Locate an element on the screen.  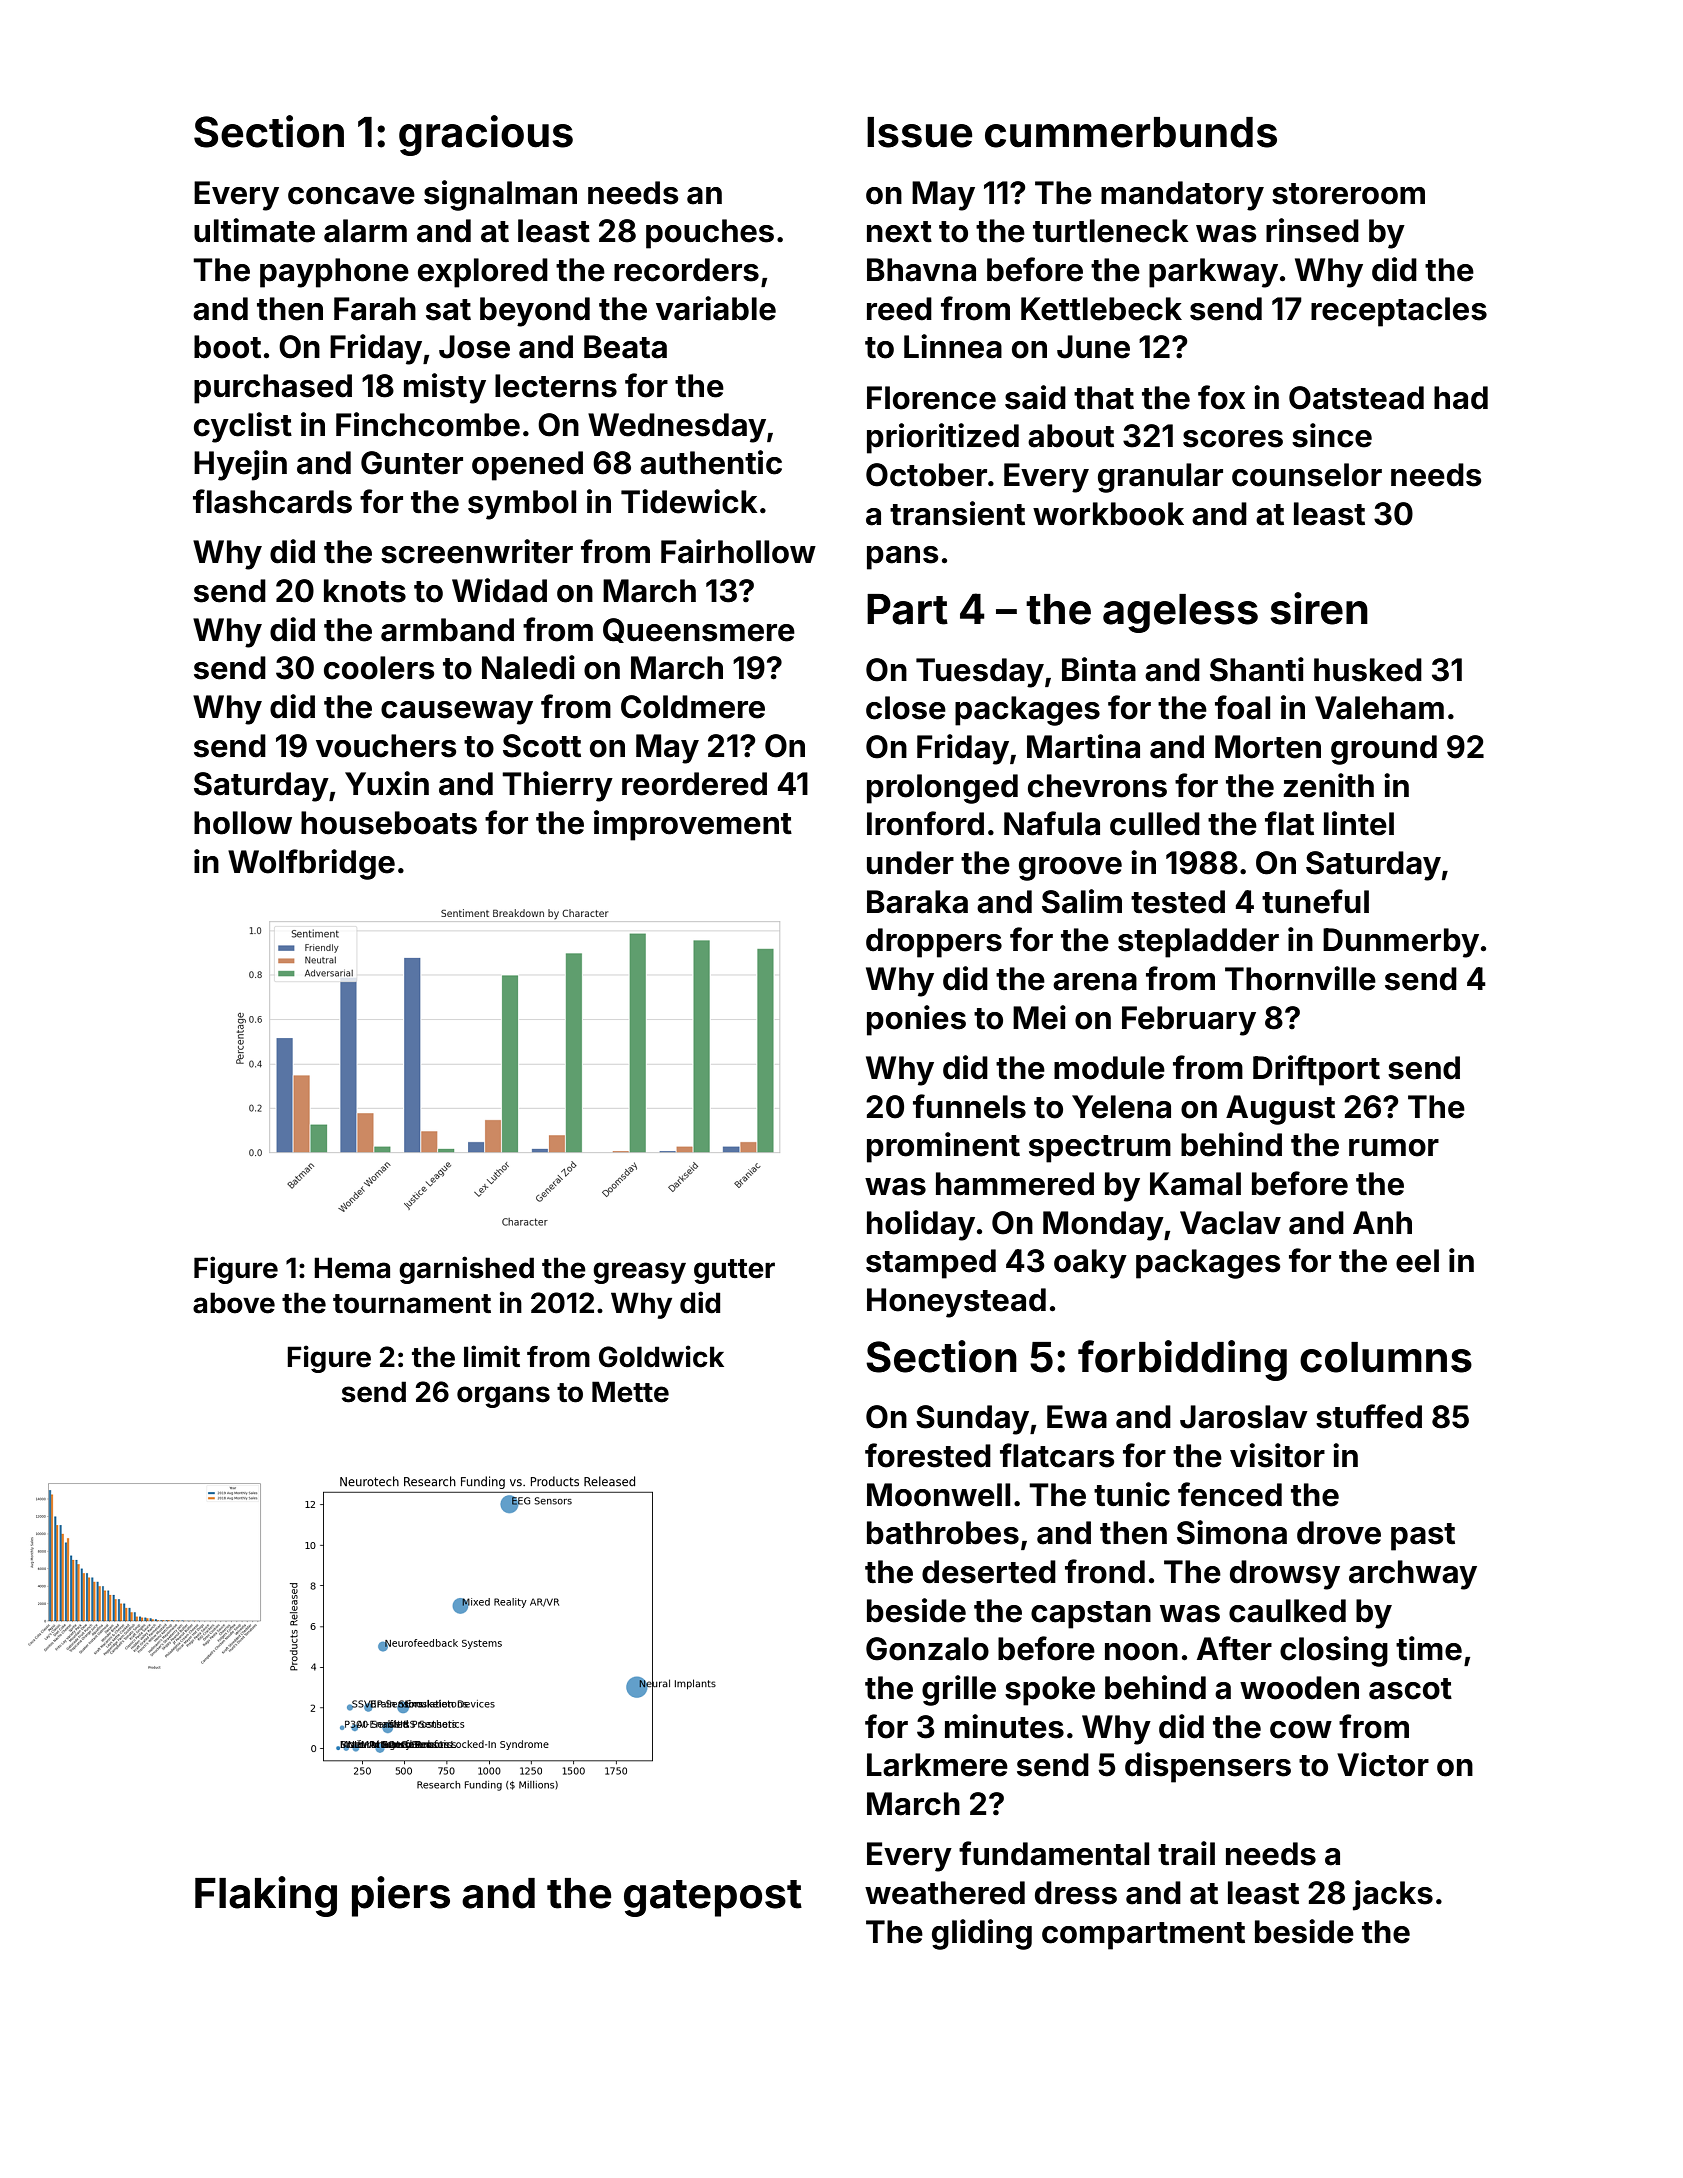
cummerbunds is located at coordinates (1131, 132).
